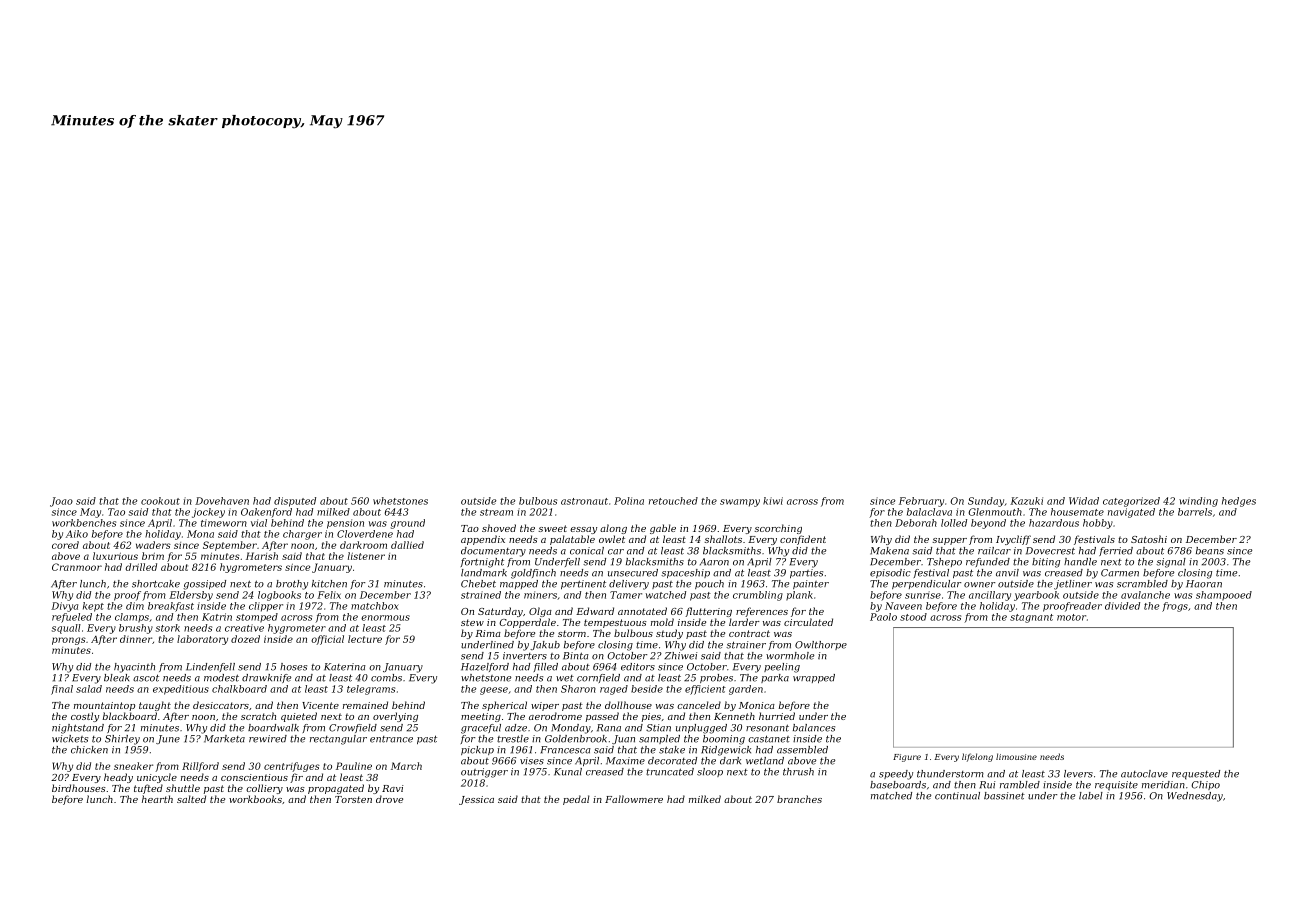 The height and width of the screenshot is (924, 1308). Describe the element at coordinates (136, 629) in the screenshot. I see `brushy` at that location.
